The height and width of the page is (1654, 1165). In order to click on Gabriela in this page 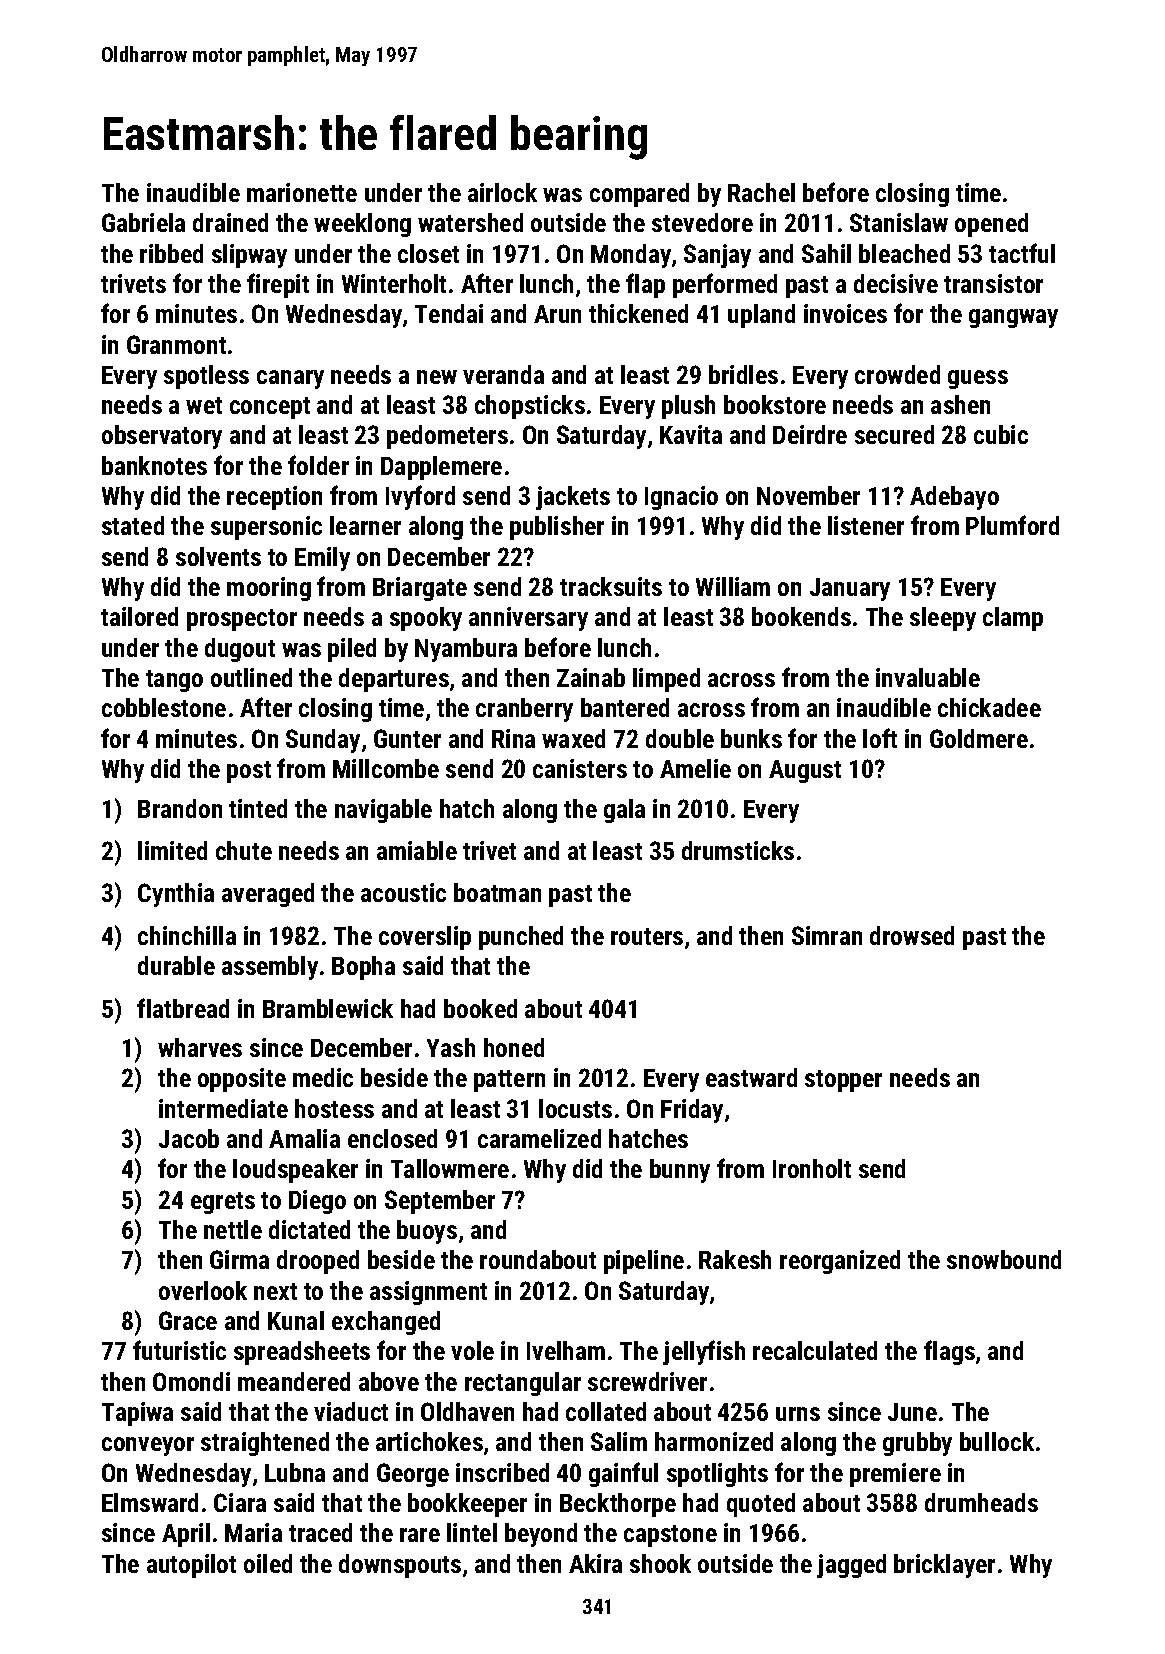, I will do `click(143, 222)`.
